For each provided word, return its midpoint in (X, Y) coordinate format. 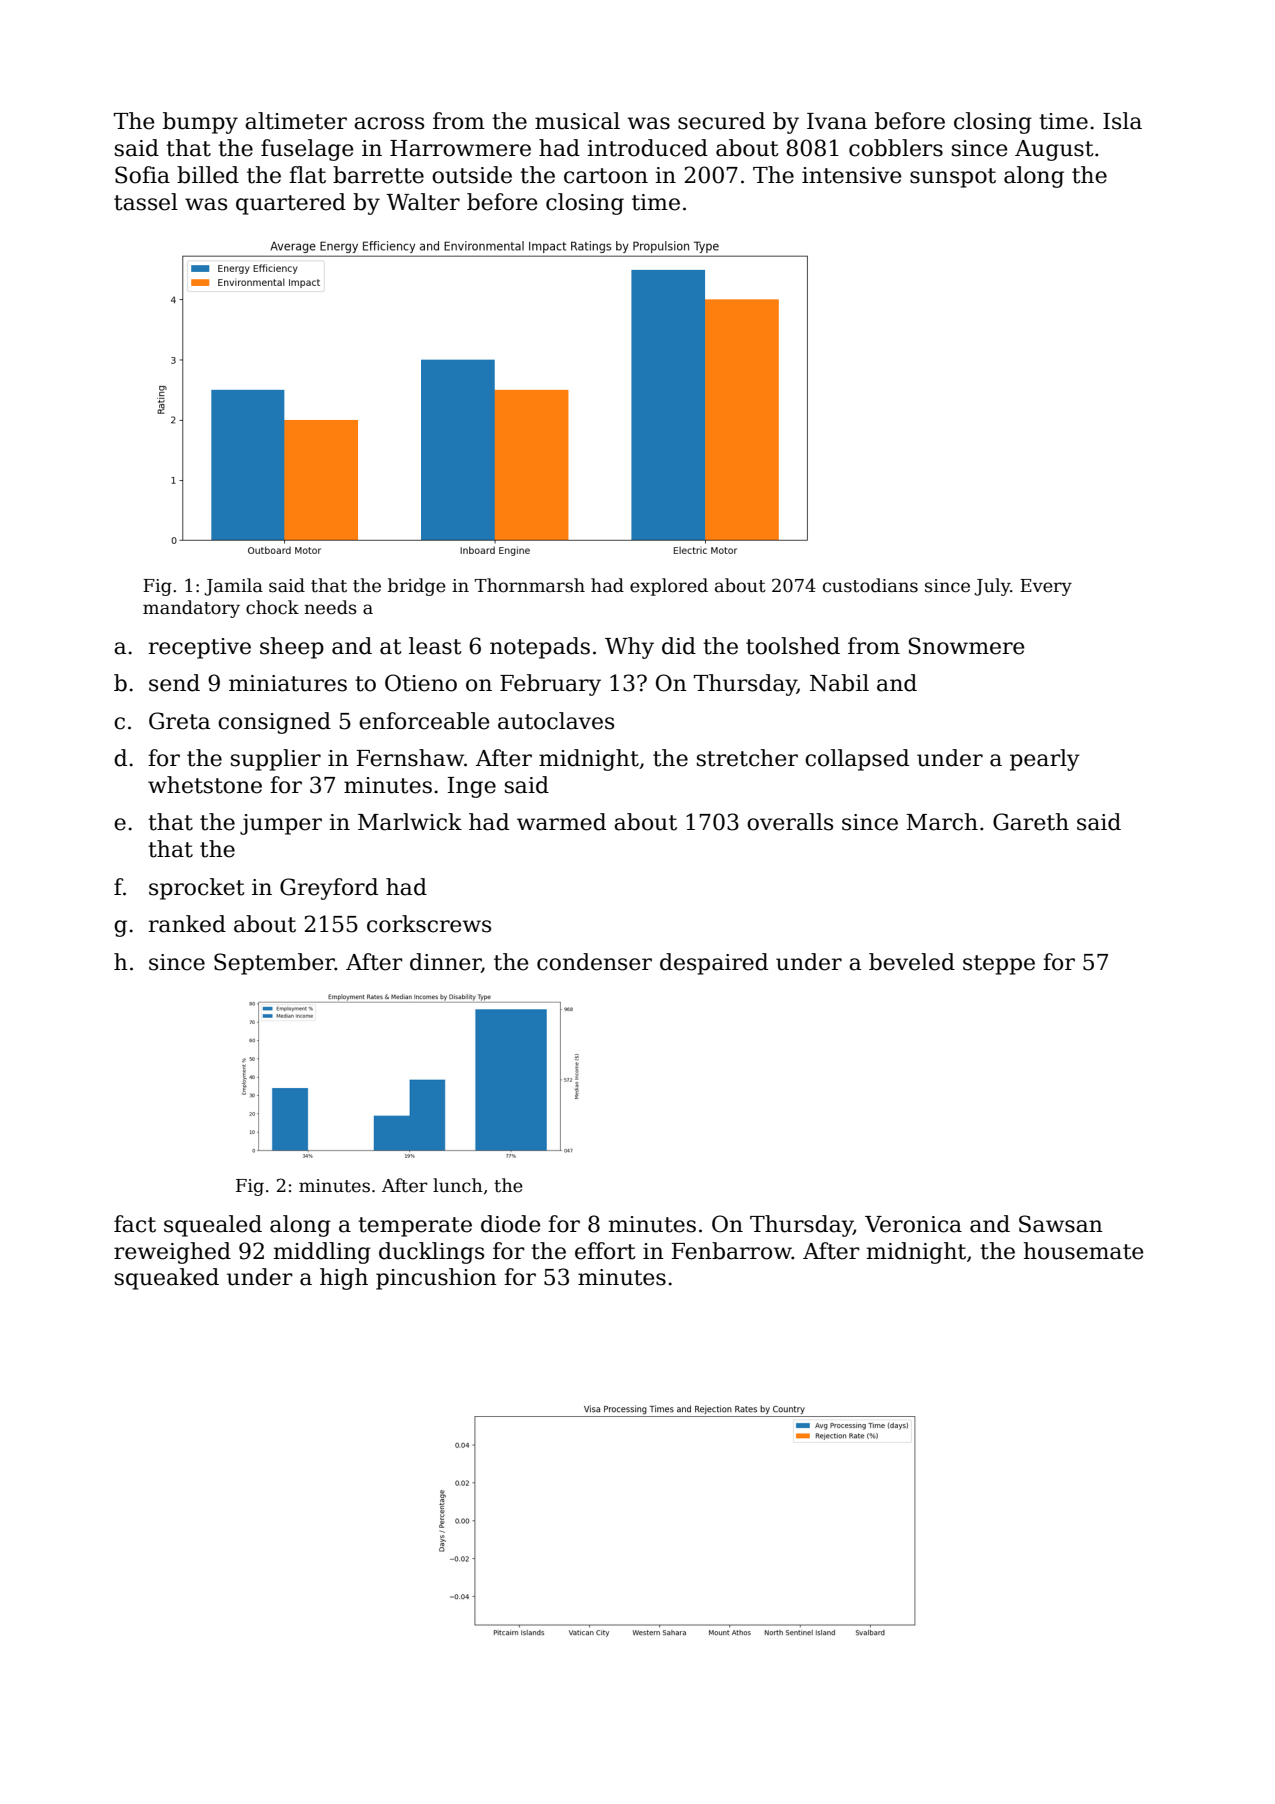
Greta (179, 721)
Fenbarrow (732, 1251)
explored (669, 587)
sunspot (953, 178)
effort (605, 1251)
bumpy (200, 123)
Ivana (837, 121)
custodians (870, 585)
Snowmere (967, 646)
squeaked (167, 1279)
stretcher (747, 758)
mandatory (191, 609)
